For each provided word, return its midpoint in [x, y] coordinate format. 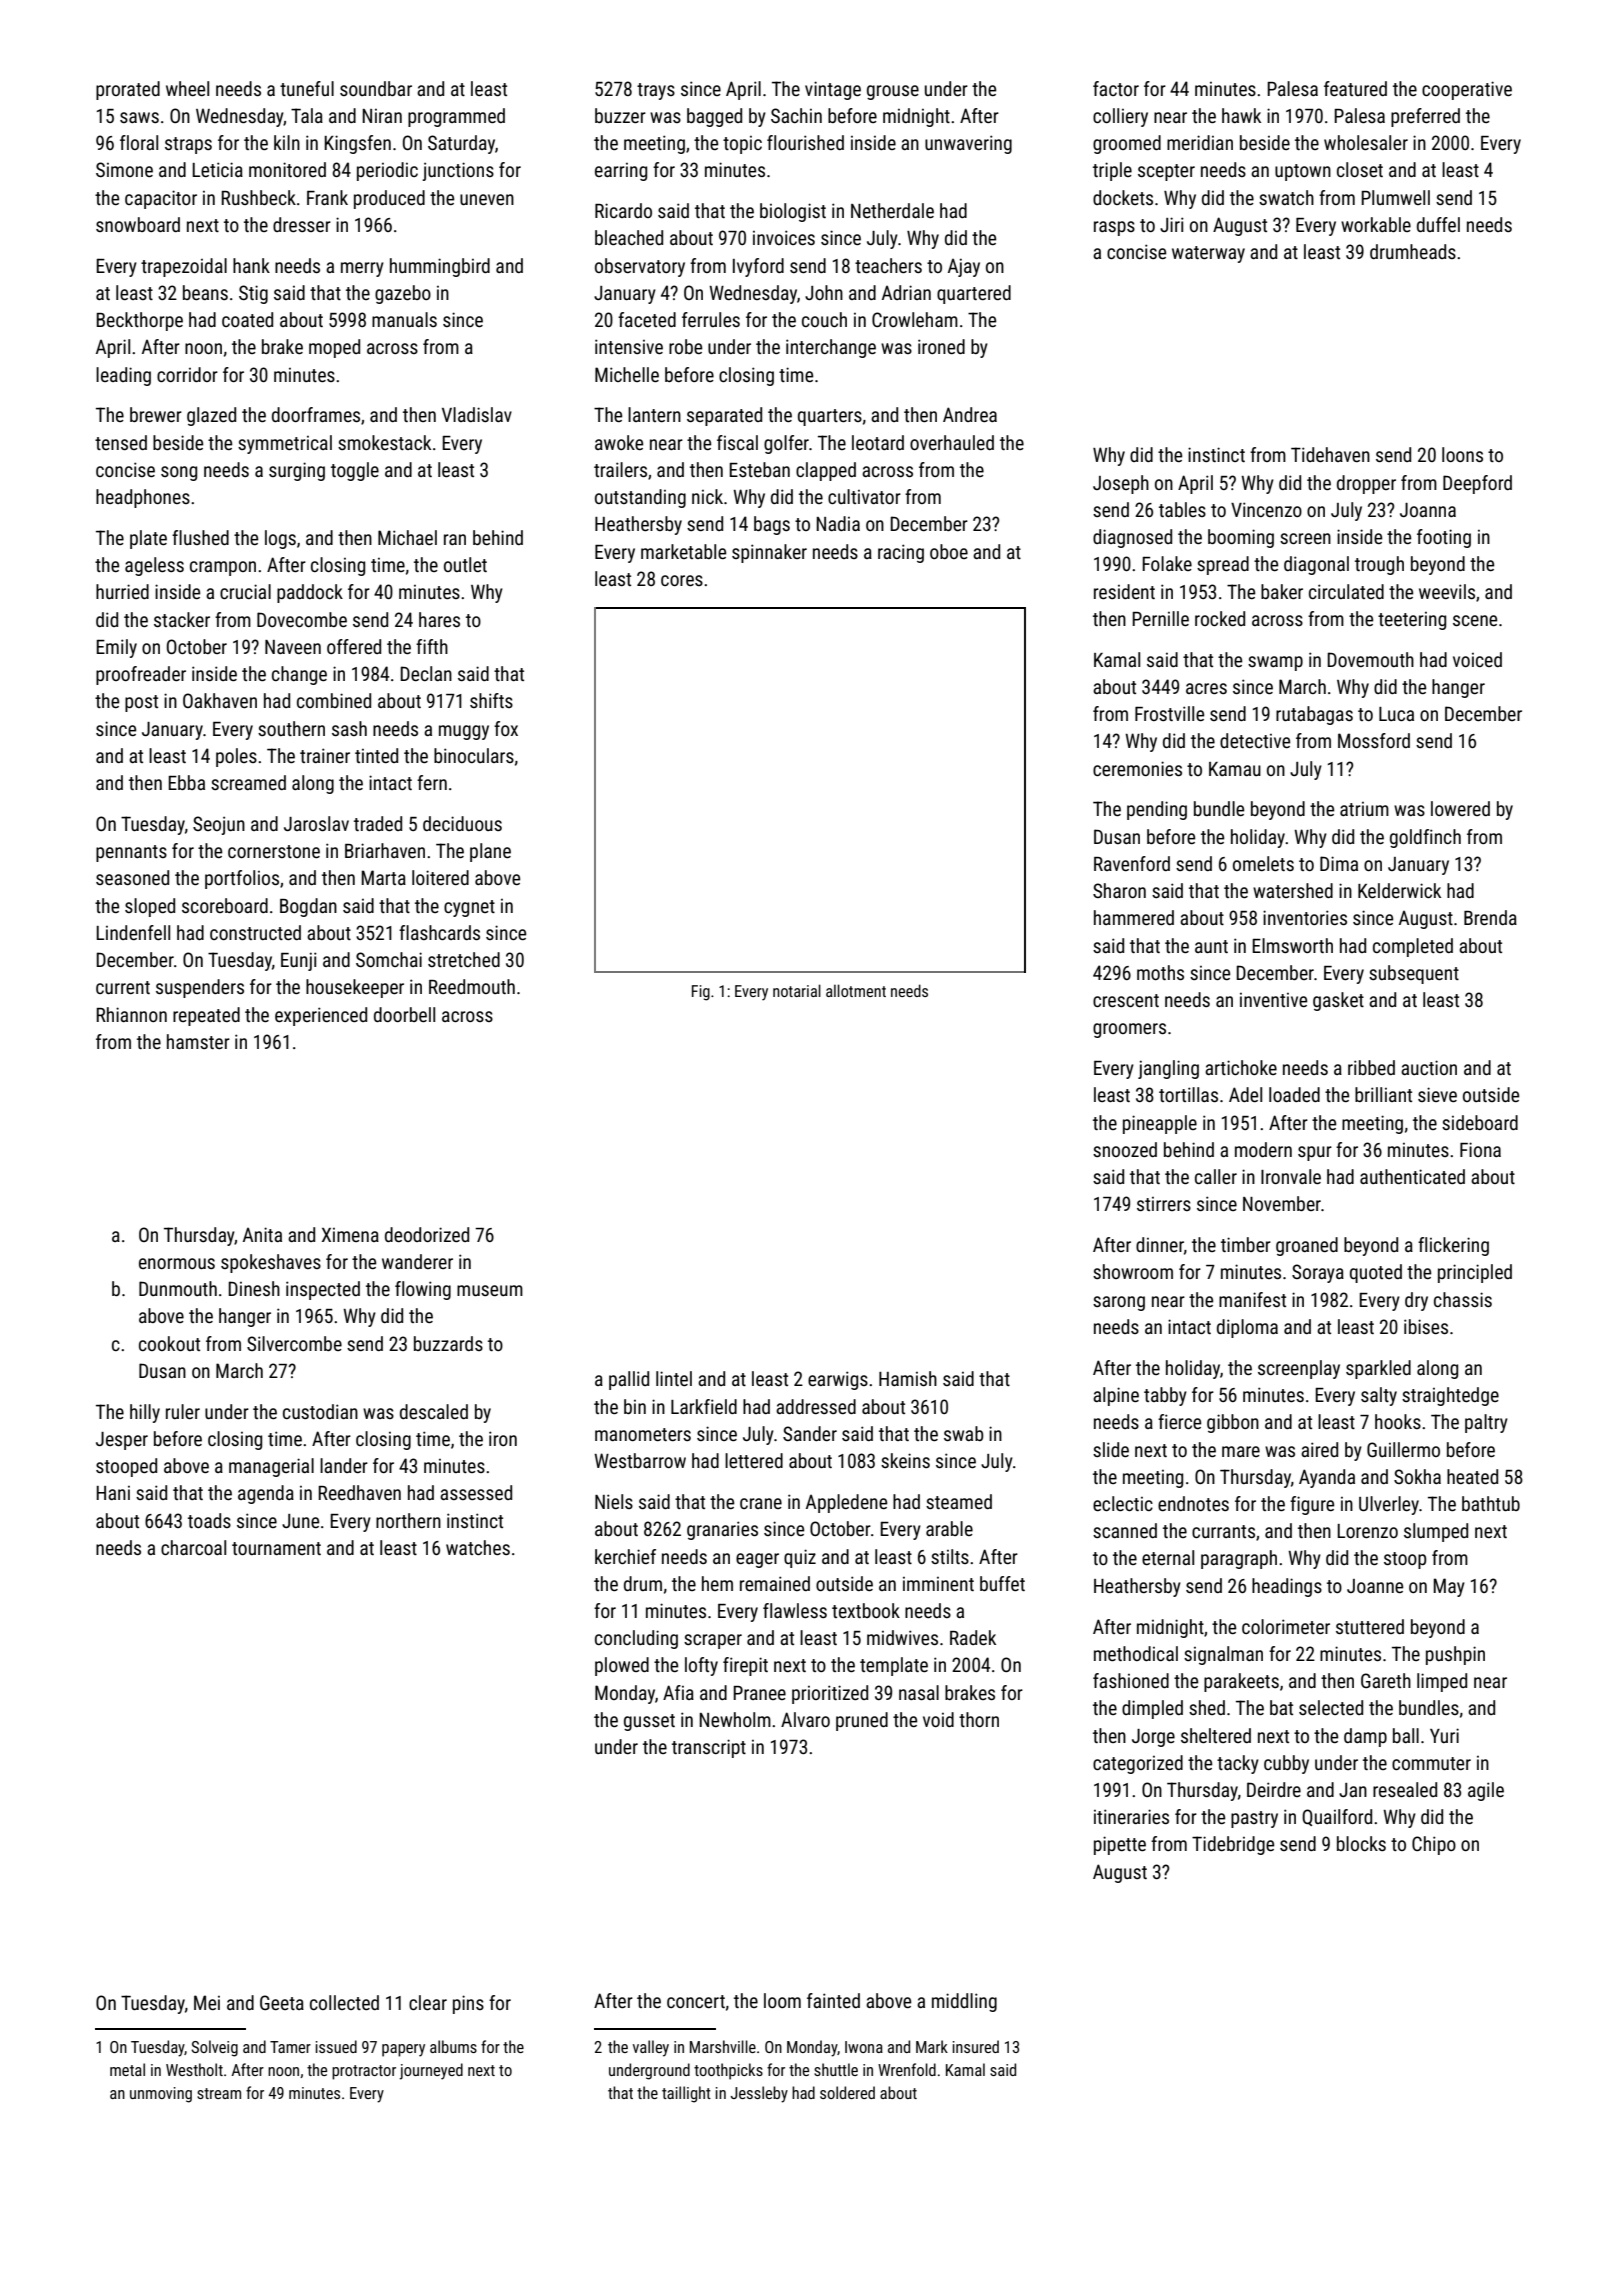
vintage [833, 90]
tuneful [307, 88]
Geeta [282, 2002]
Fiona [1480, 1149]
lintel [674, 1378]
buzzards [448, 1343]
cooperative [1467, 90]
